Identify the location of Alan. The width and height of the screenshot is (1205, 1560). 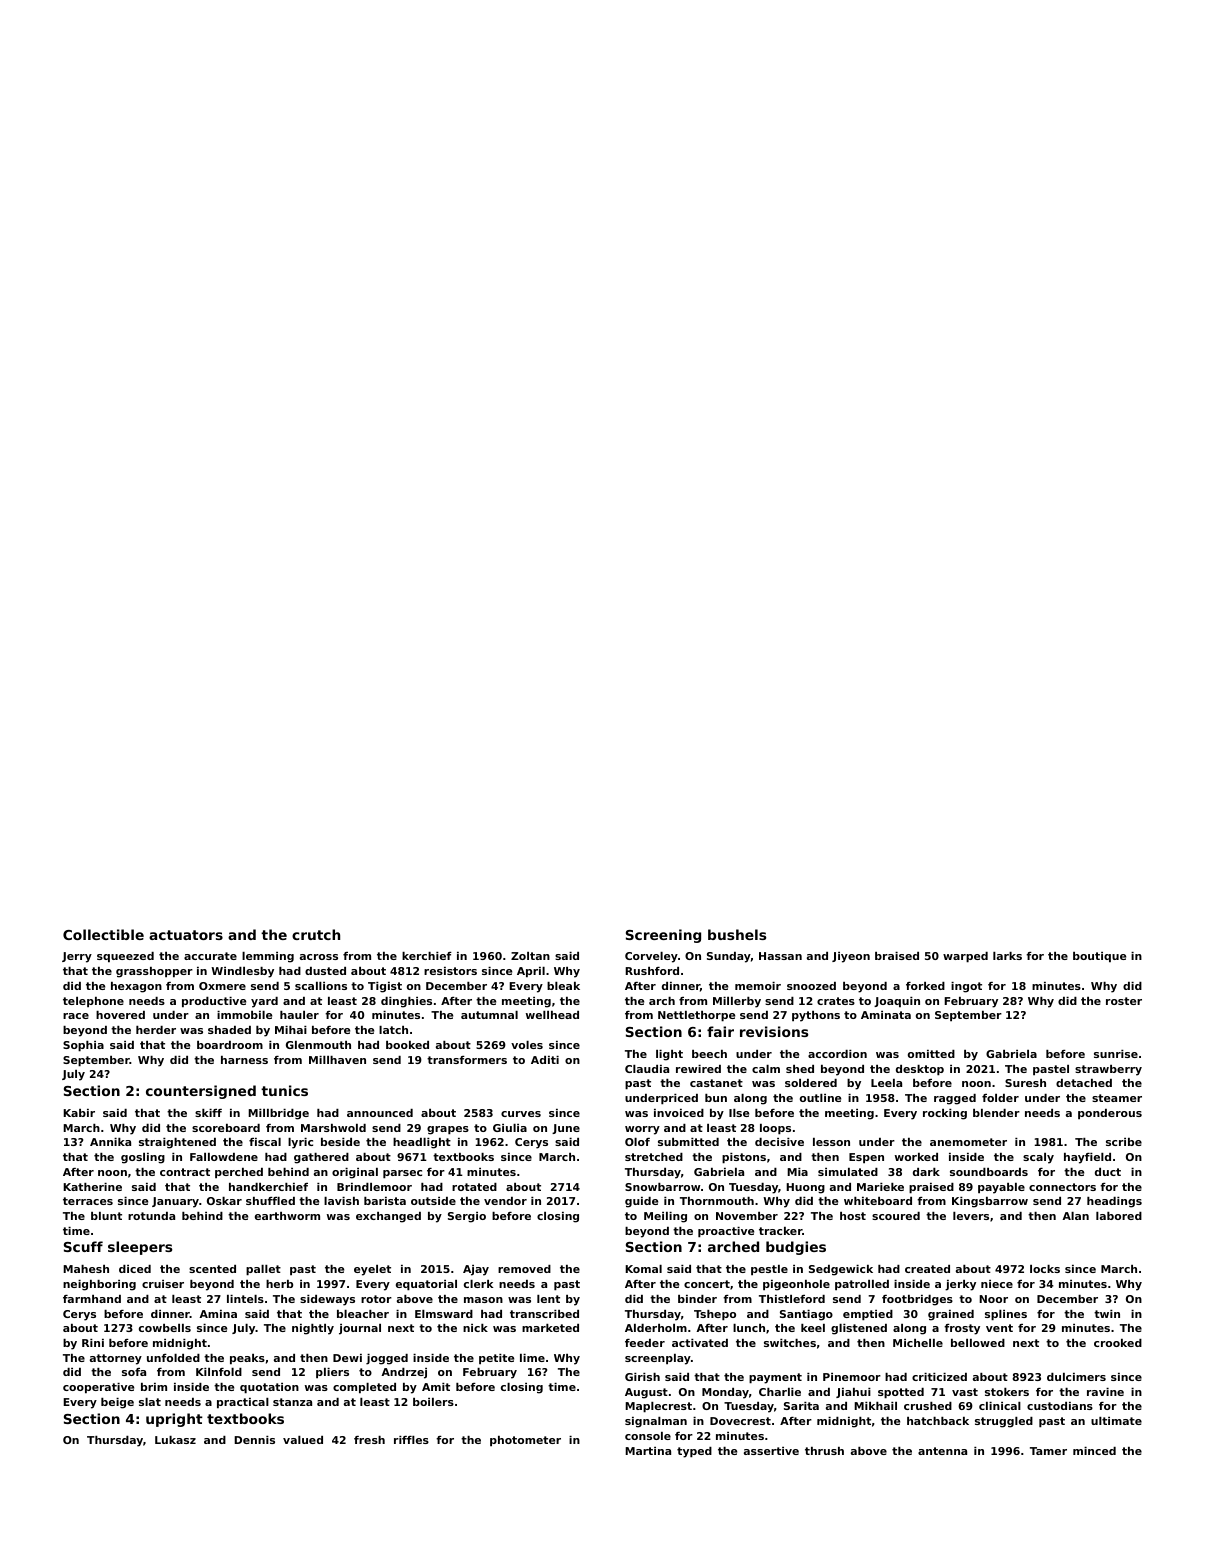
(1075, 1216).
